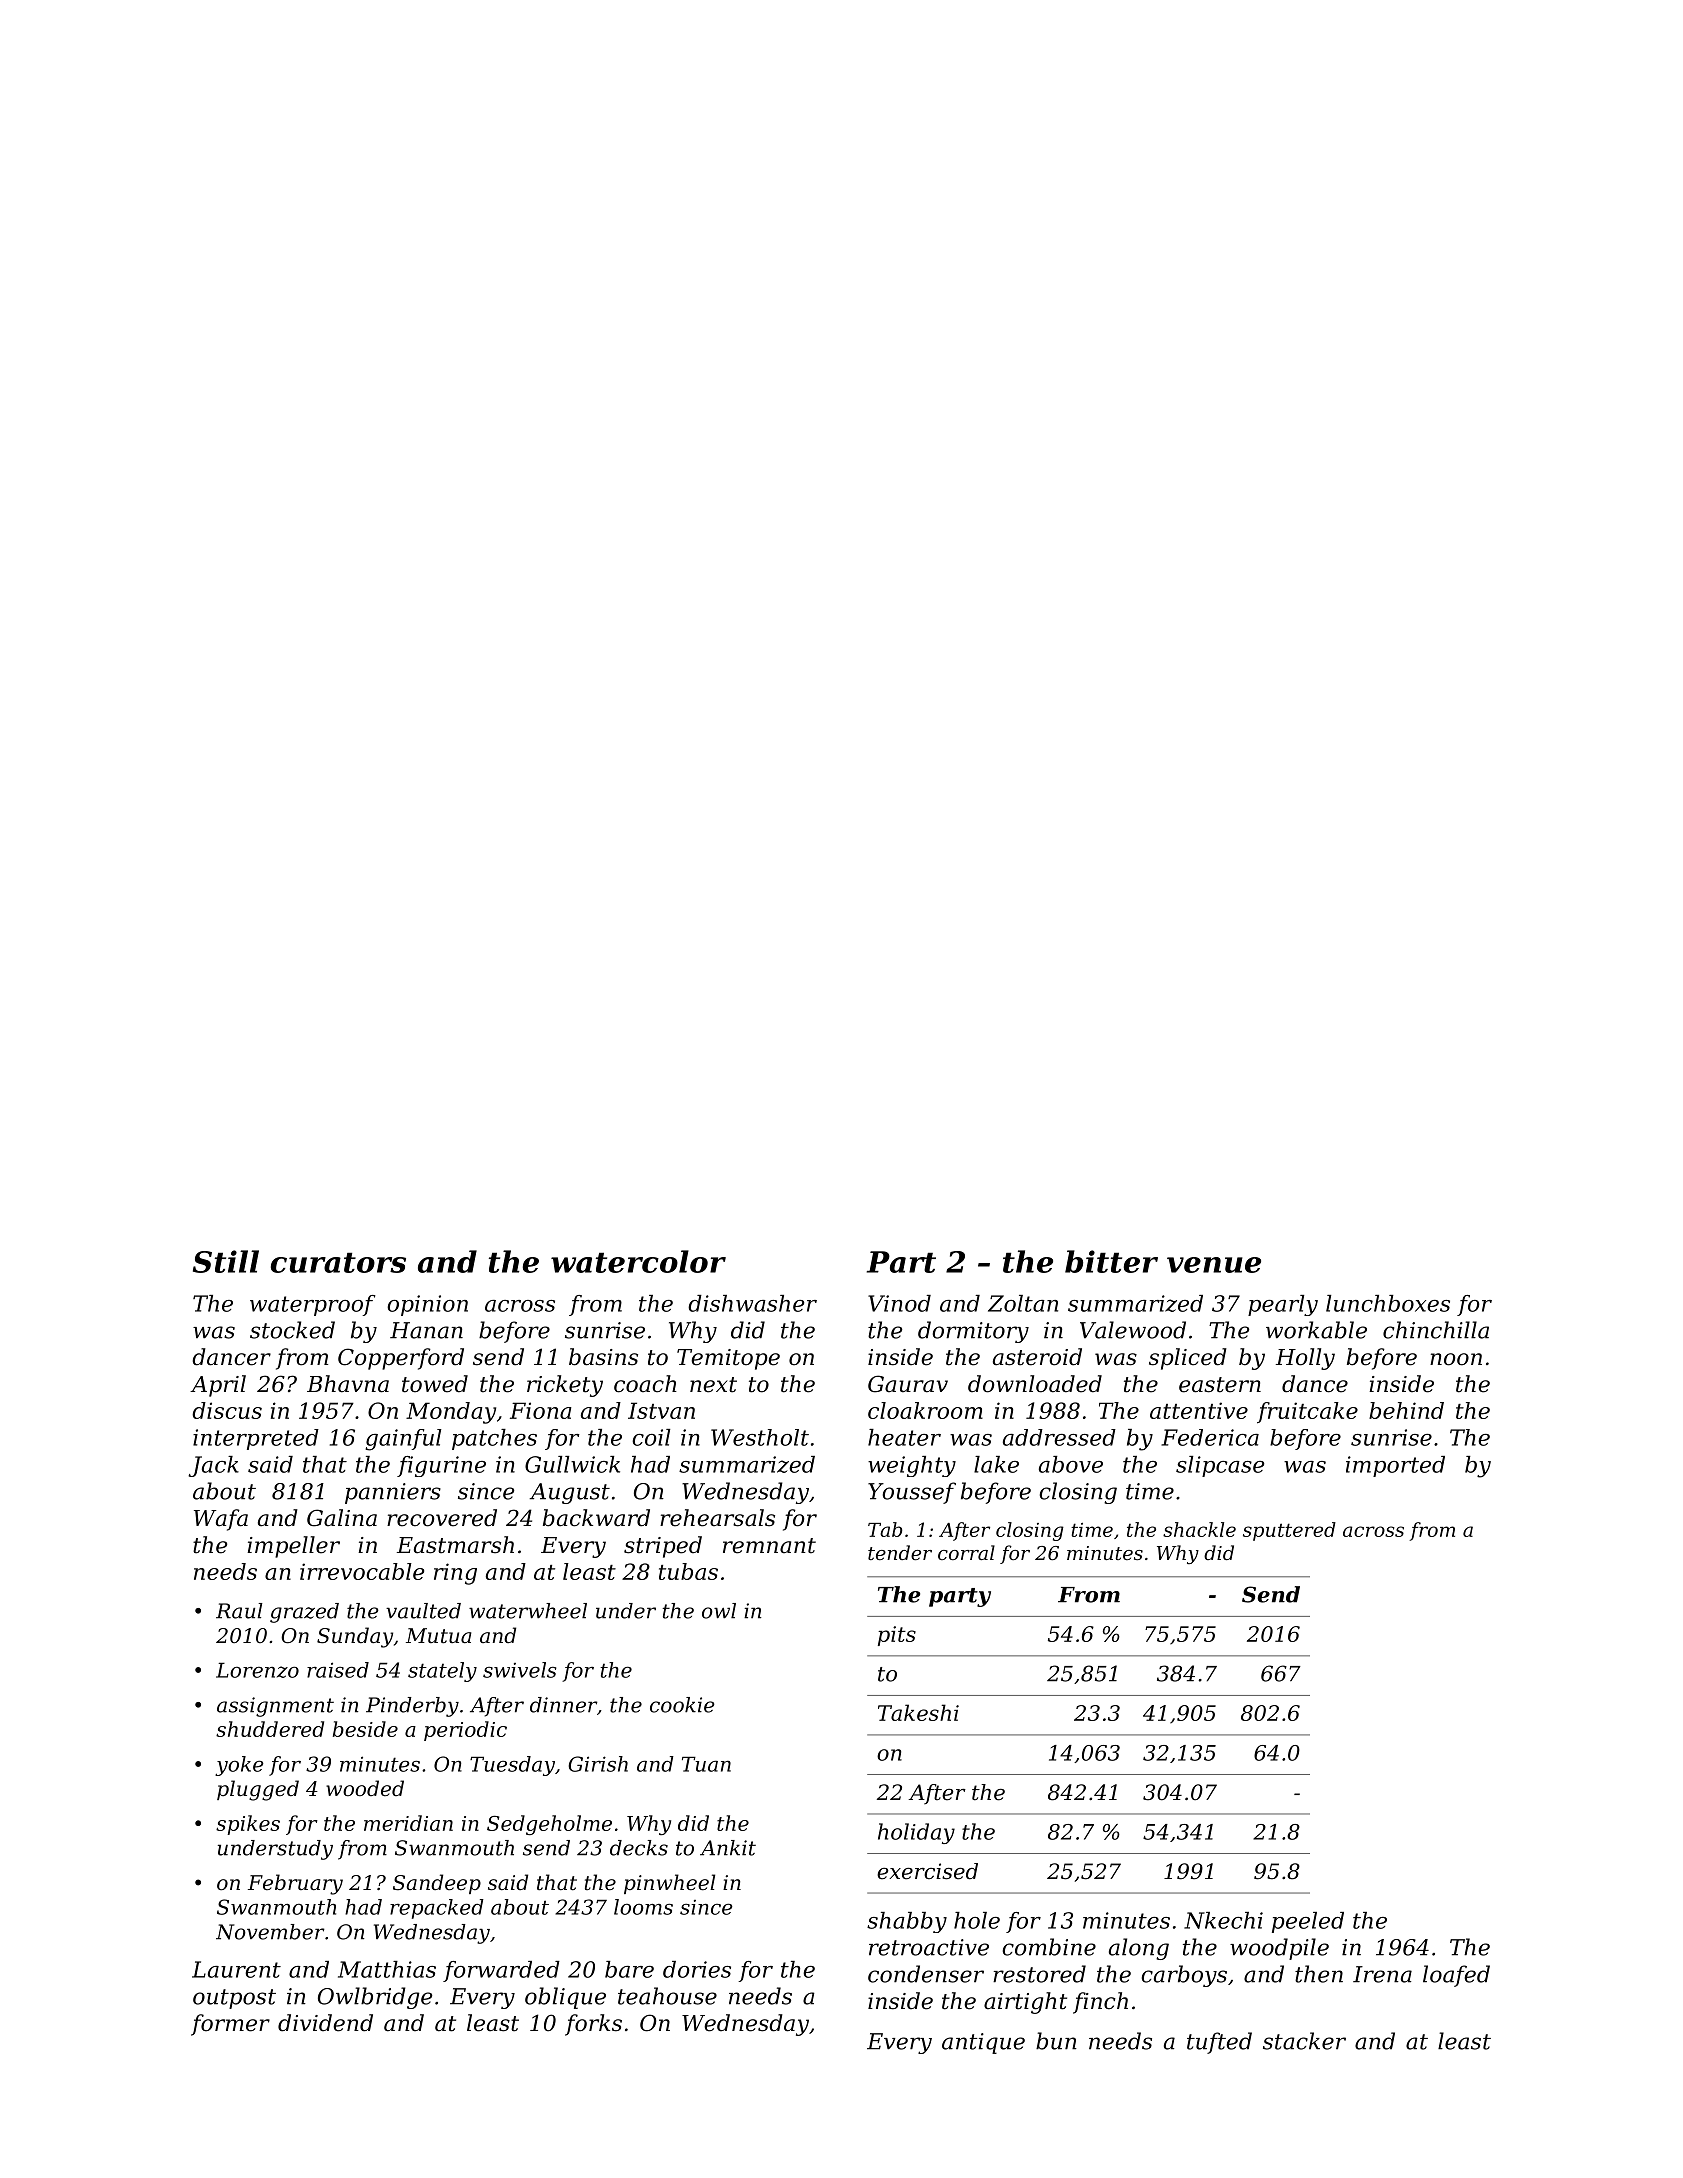 This screenshot has height=2178, width=1683. I want to click on Vinod, so click(899, 1303).
